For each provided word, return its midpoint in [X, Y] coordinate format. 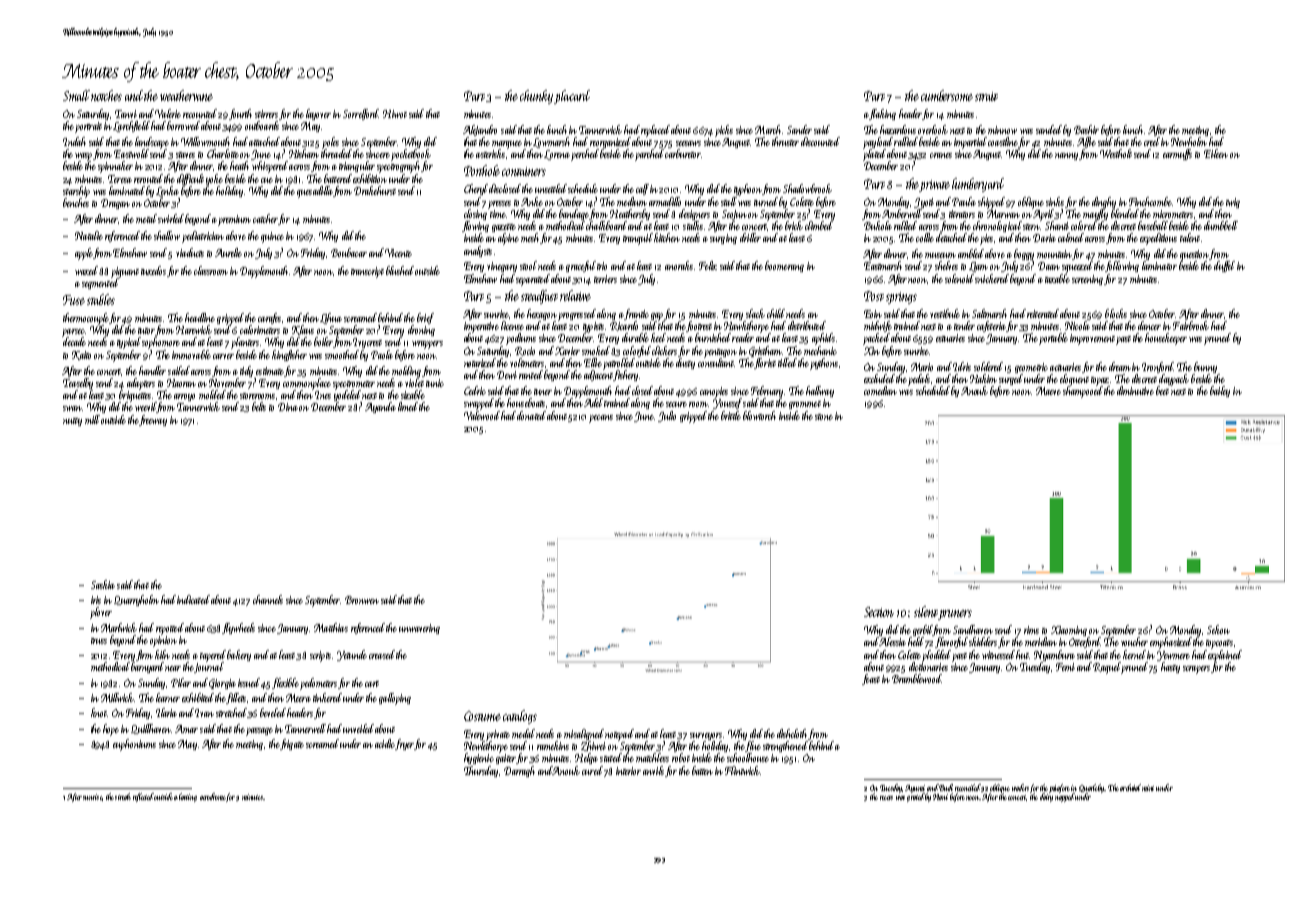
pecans [601, 419]
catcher [265, 218]
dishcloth [792, 733]
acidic [385, 743]
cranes [941, 155]
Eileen [1216, 153]
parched [649, 155]
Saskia [103, 584]
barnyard [148, 667]
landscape [152, 143]
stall [729, 201]
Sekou [1218, 629]
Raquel [1107, 668]
